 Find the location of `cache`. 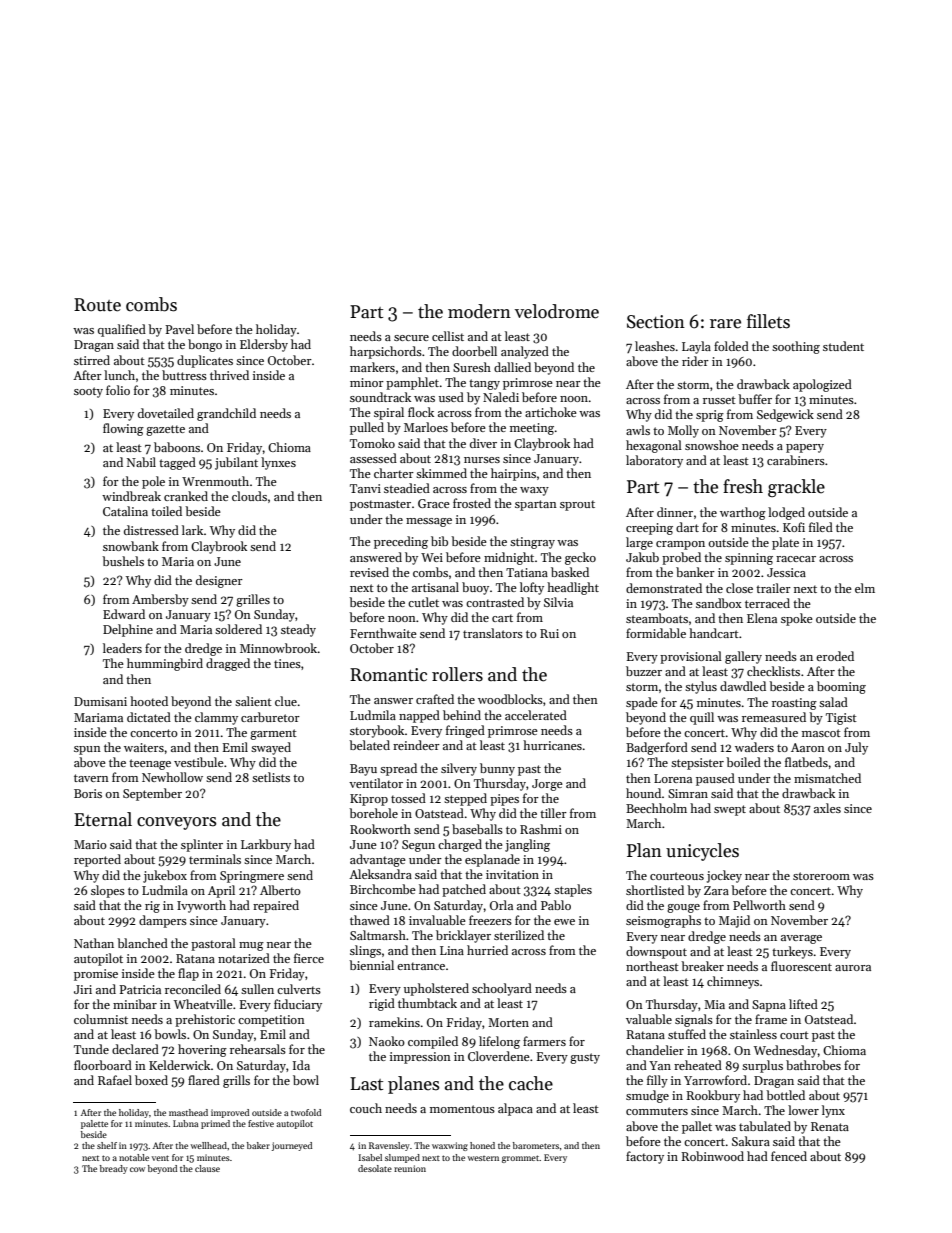

cache is located at coordinates (531, 1083).
